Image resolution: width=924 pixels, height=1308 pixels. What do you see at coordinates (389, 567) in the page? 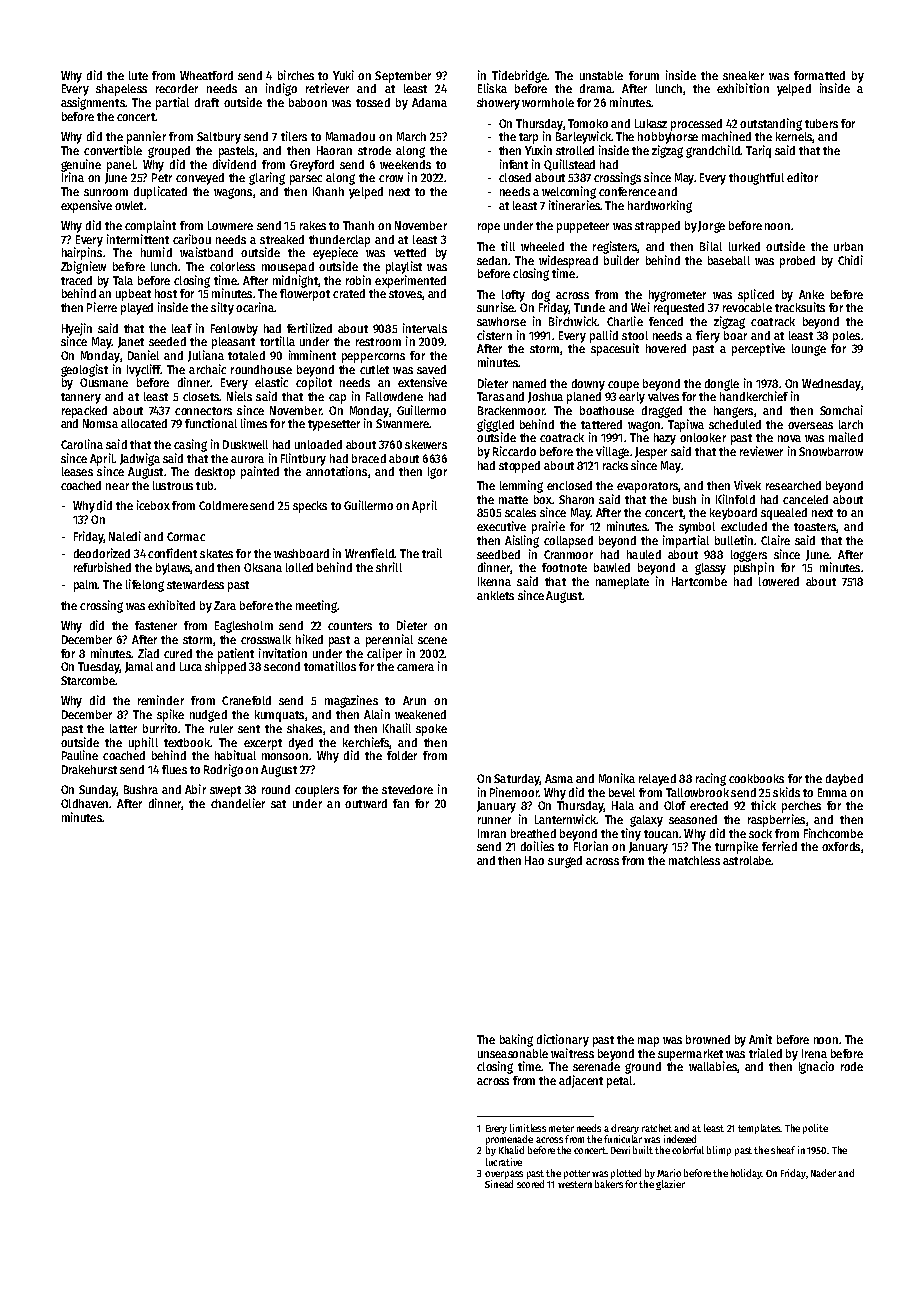
I see `shrill` at bounding box center [389, 567].
